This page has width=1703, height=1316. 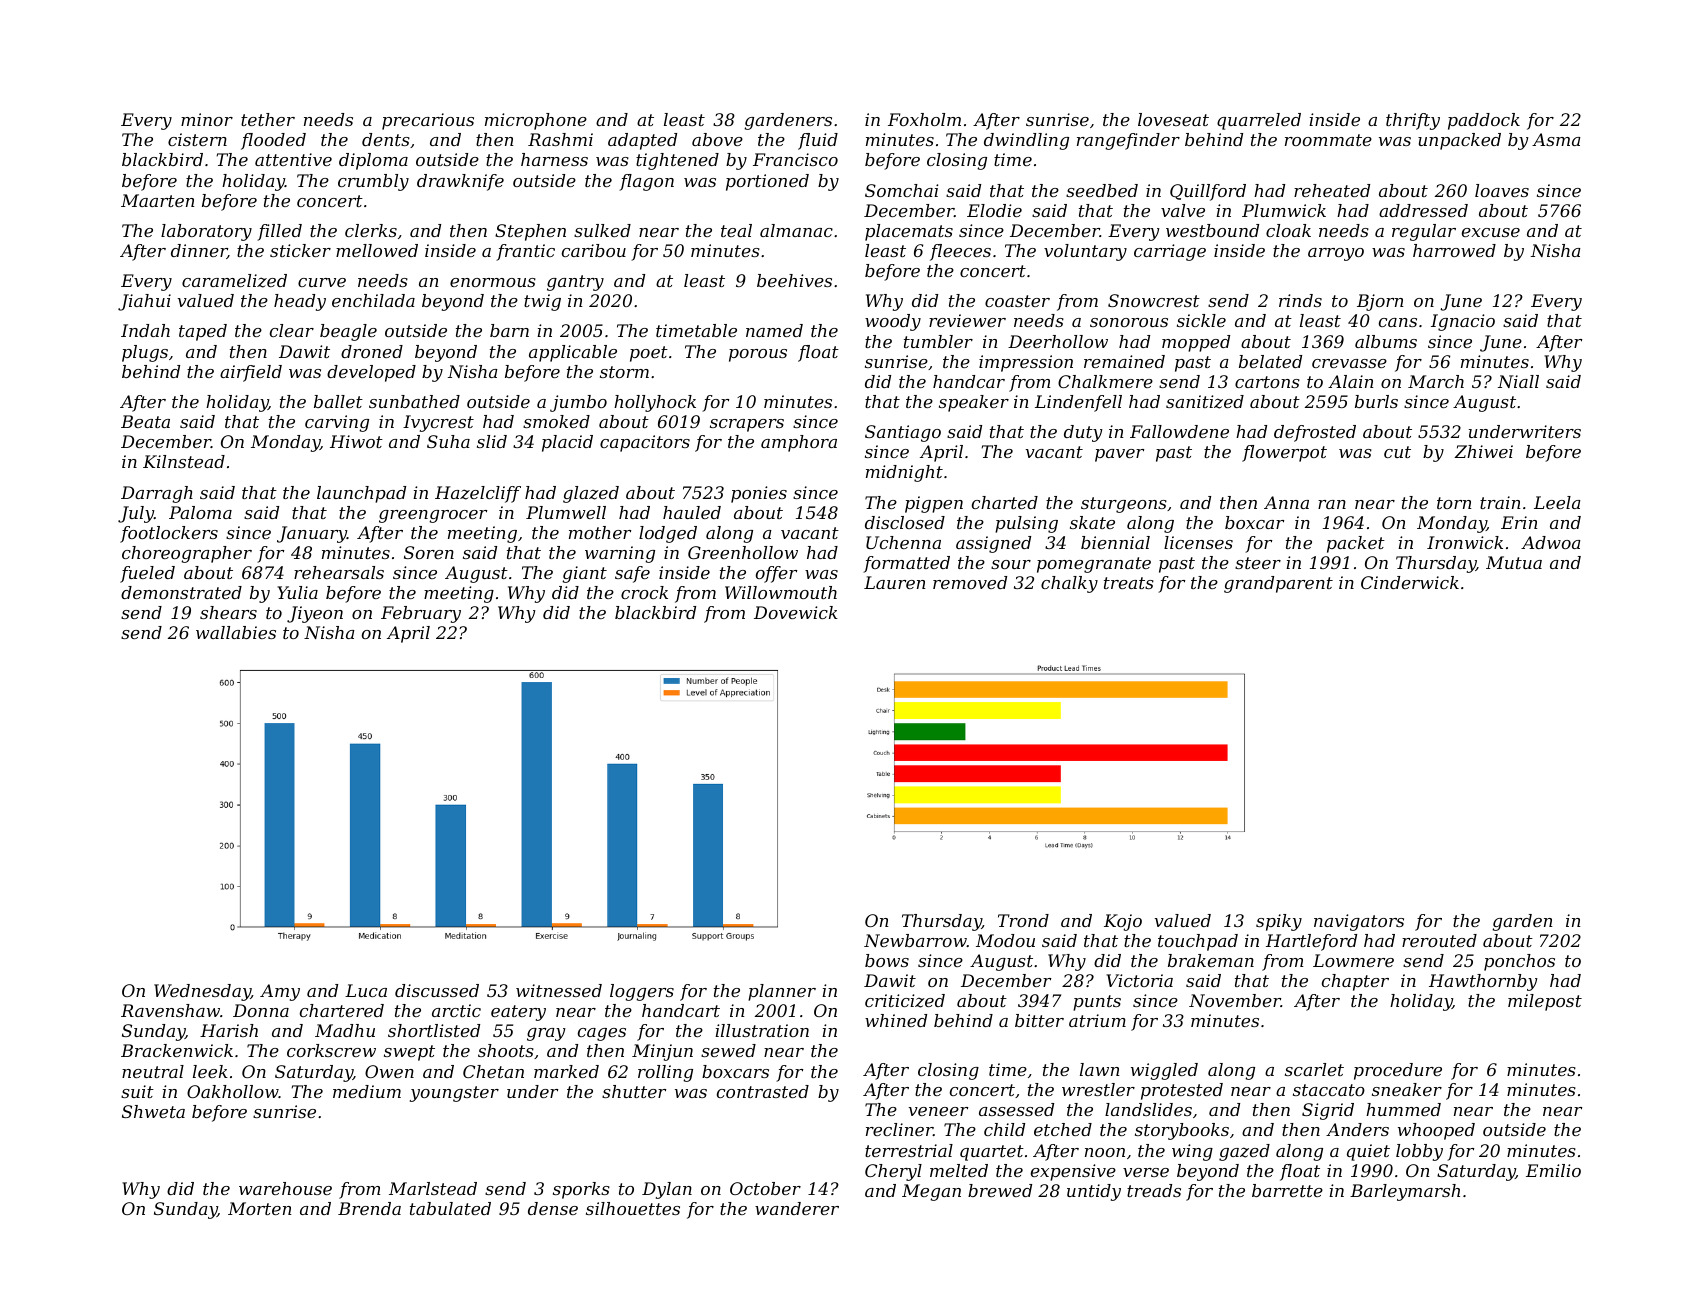 I want to click on Bjorn, so click(x=1380, y=302).
